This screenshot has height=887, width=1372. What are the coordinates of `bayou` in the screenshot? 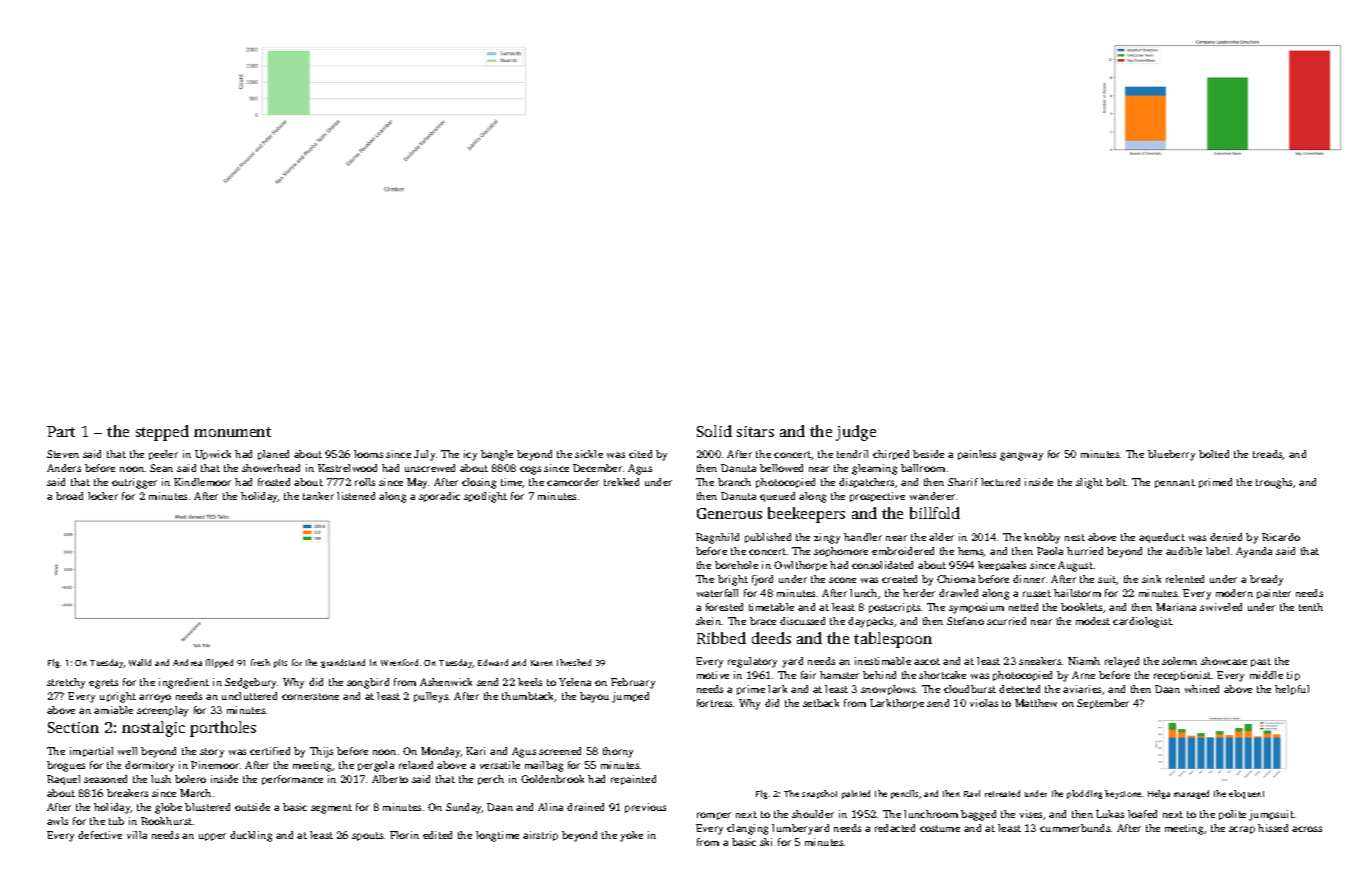 It's located at (594, 697).
